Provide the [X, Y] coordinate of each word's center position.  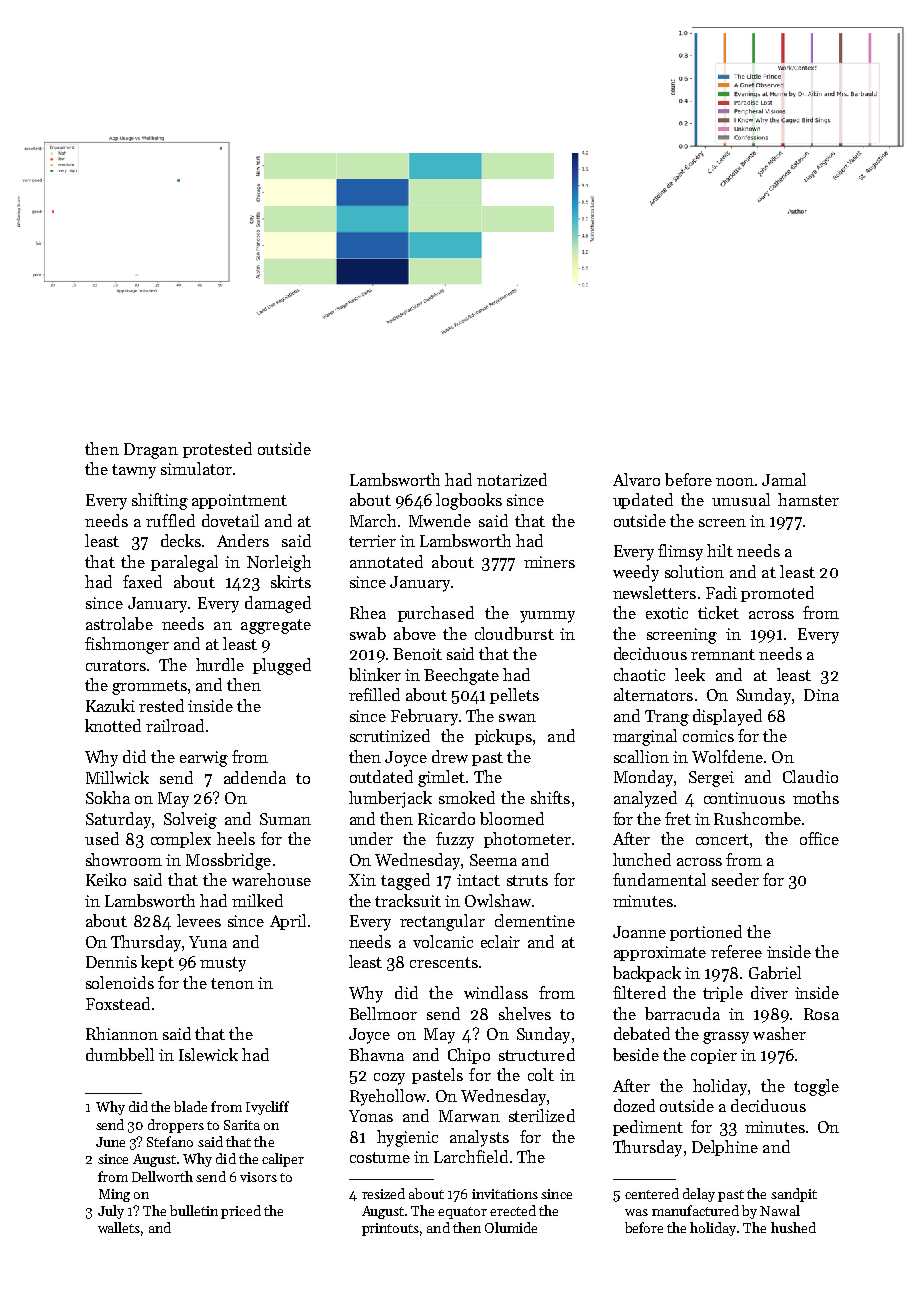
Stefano [170, 1141]
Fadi [721, 592]
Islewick [208, 1054]
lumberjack [390, 799]
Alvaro [636, 479]
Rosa [821, 1014]
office [819, 838]
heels [236, 838]
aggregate [276, 626]
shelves [525, 1013]
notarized [512, 479]
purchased [436, 614]
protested [217, 450]
